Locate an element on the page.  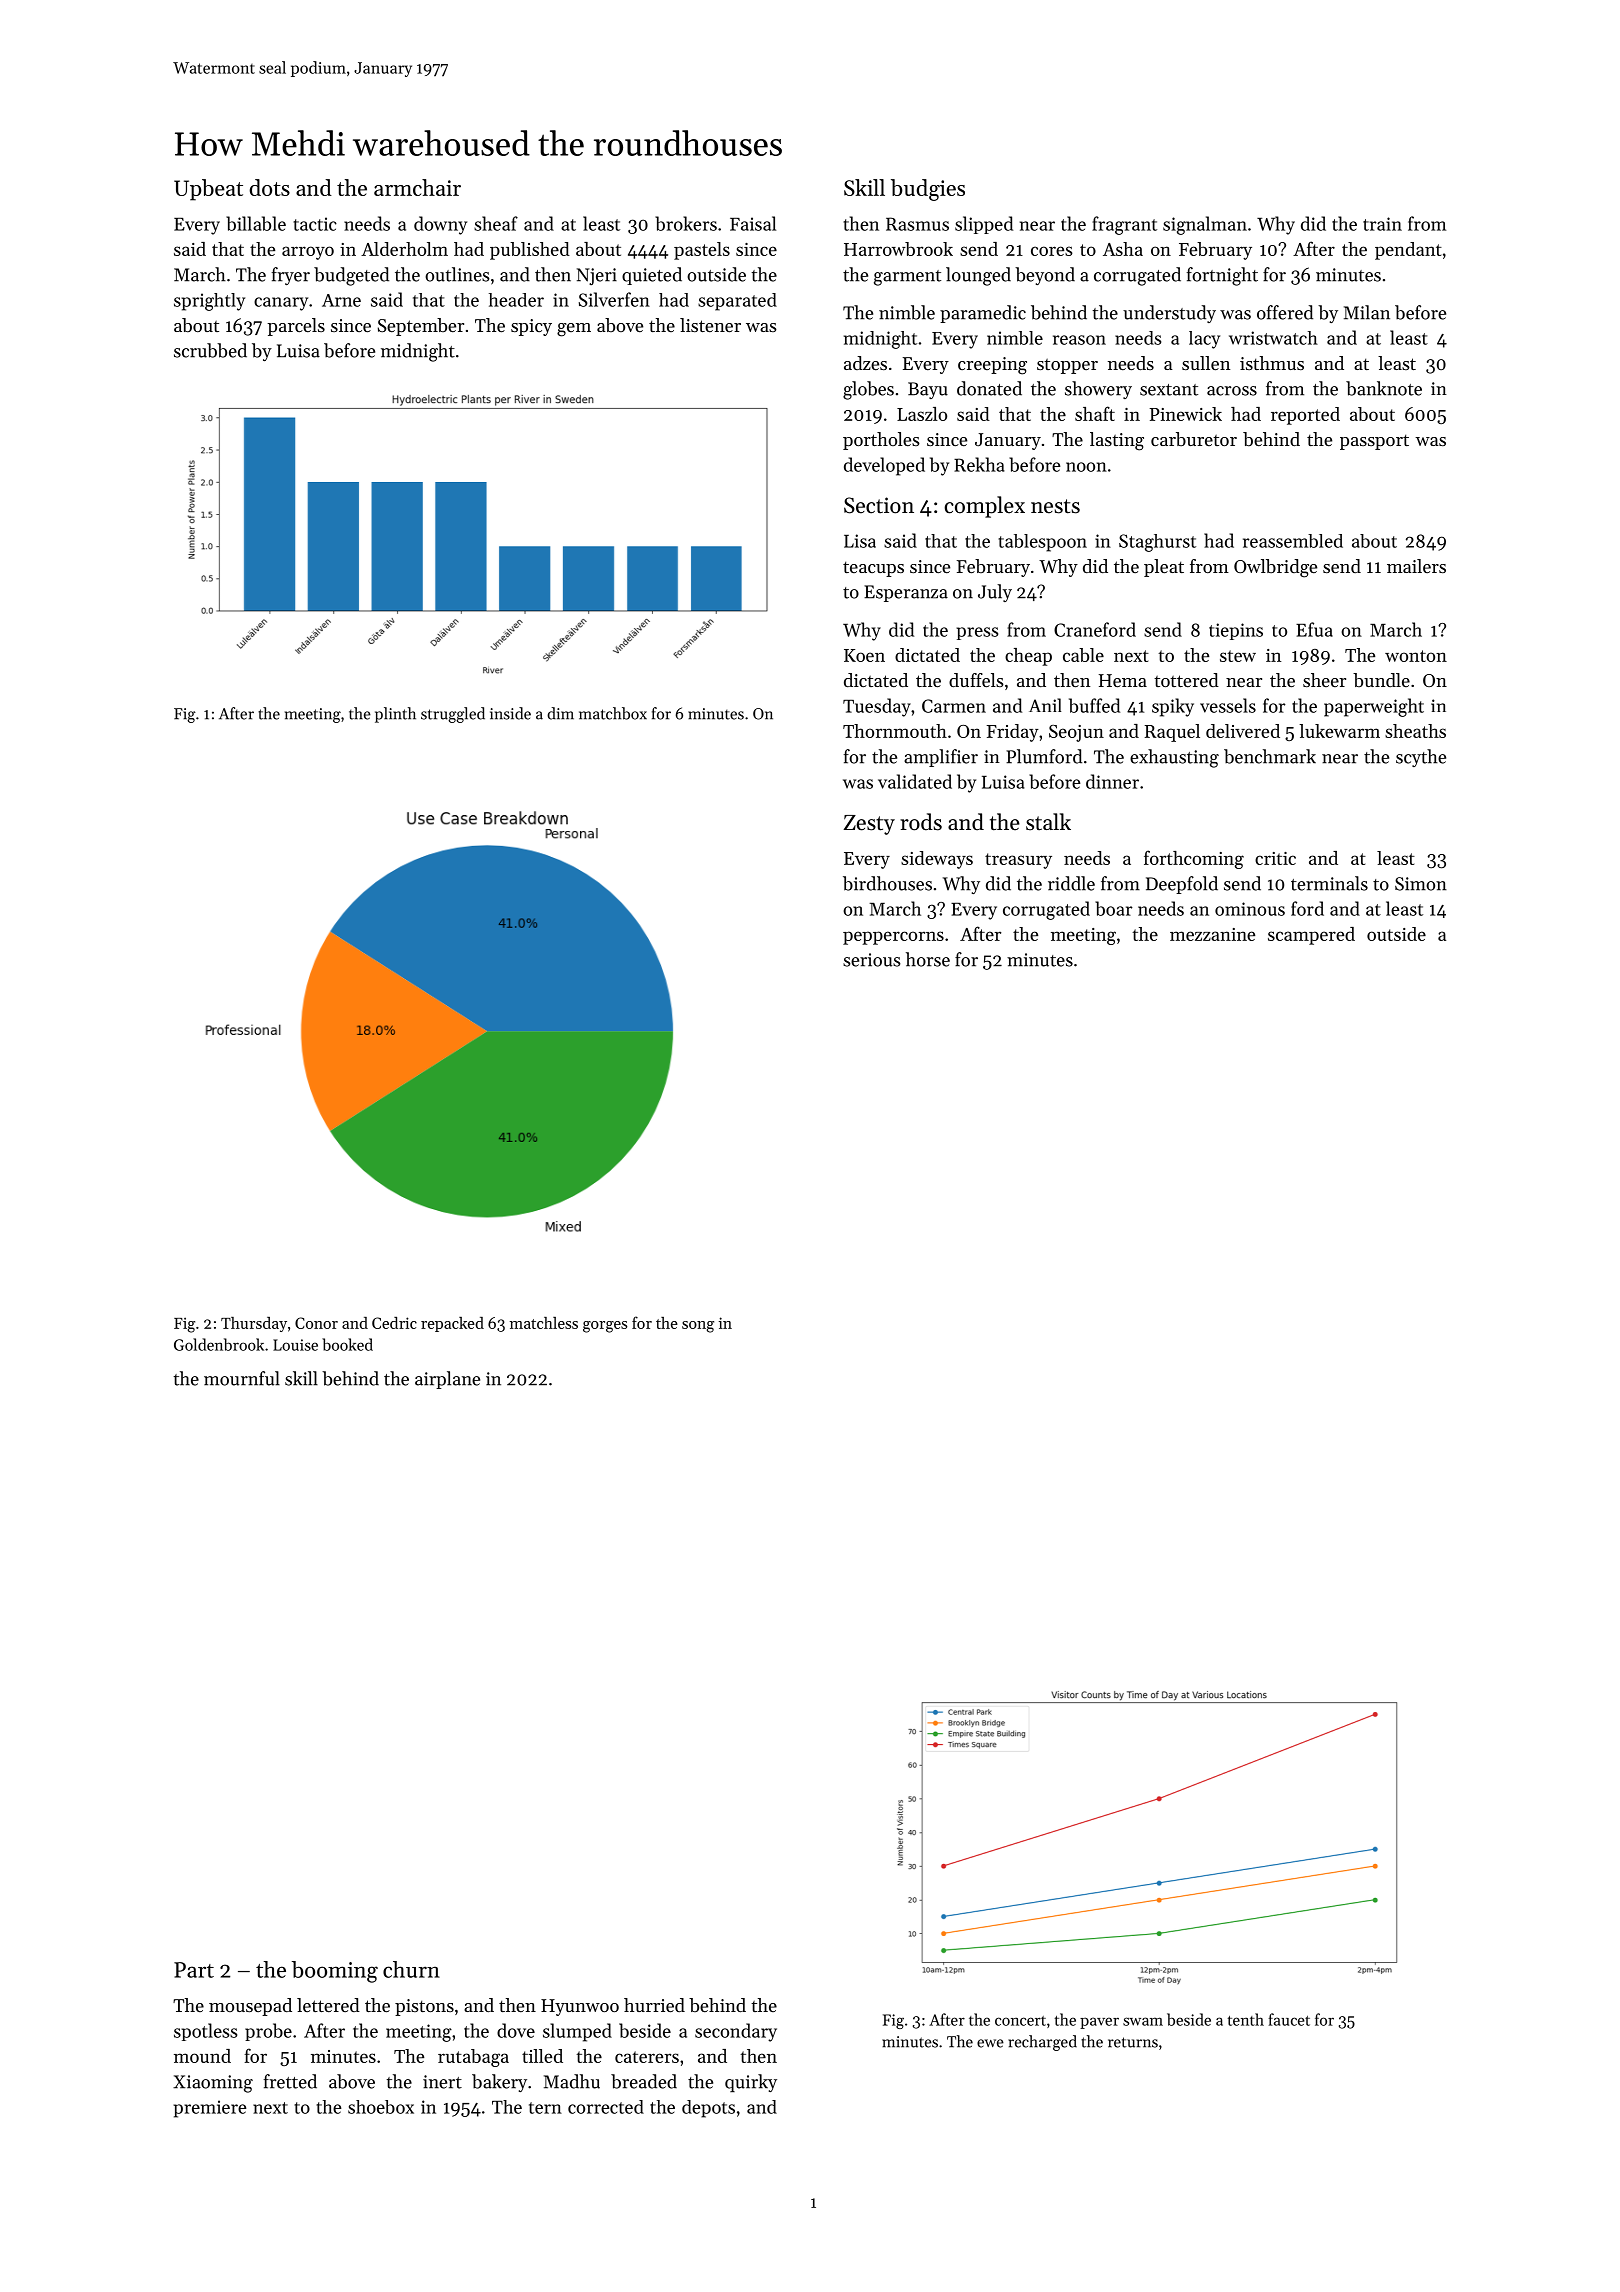
fretted is located at coordinates (290, 2081).
